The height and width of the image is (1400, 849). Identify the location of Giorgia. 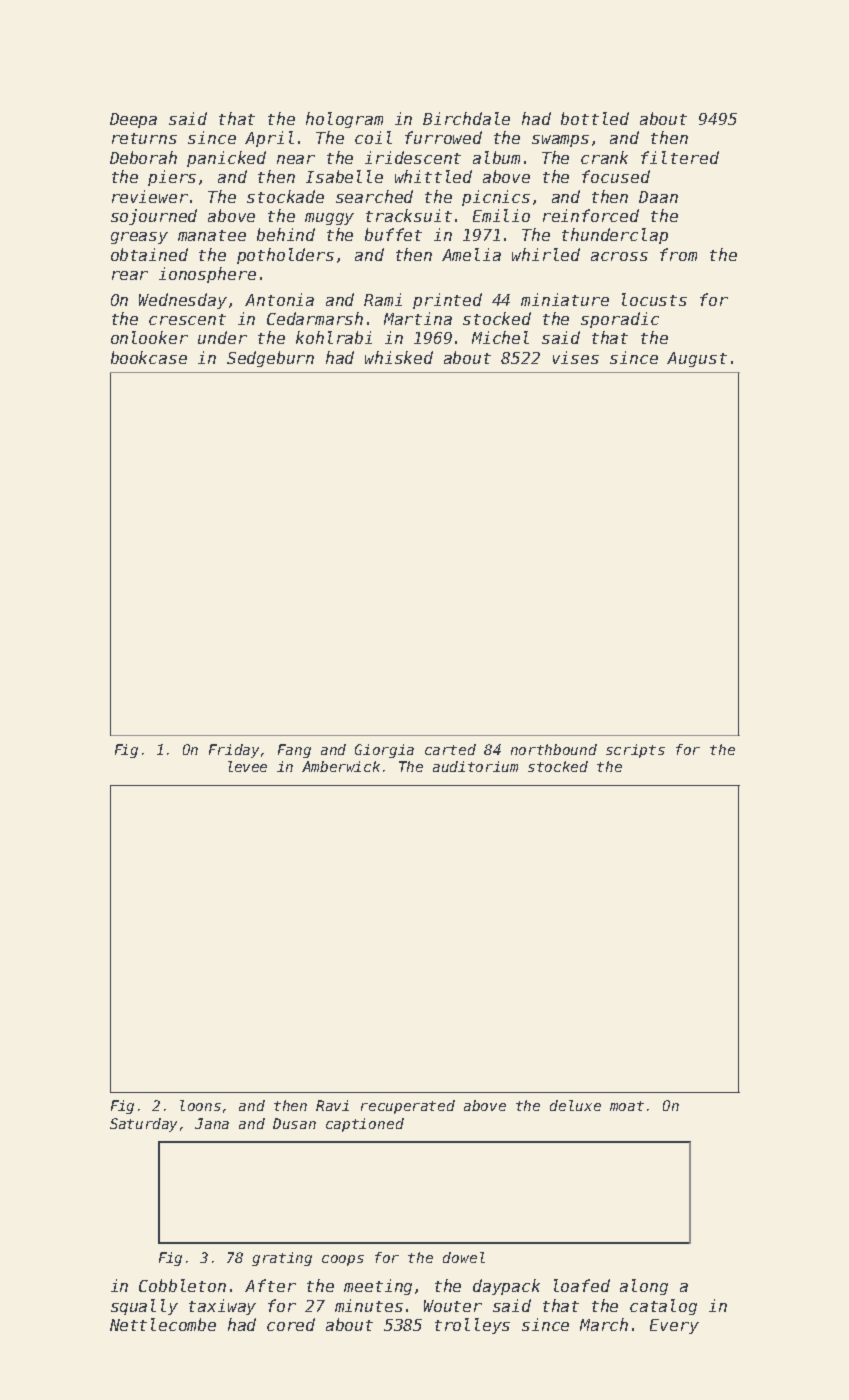
(384, 751).
